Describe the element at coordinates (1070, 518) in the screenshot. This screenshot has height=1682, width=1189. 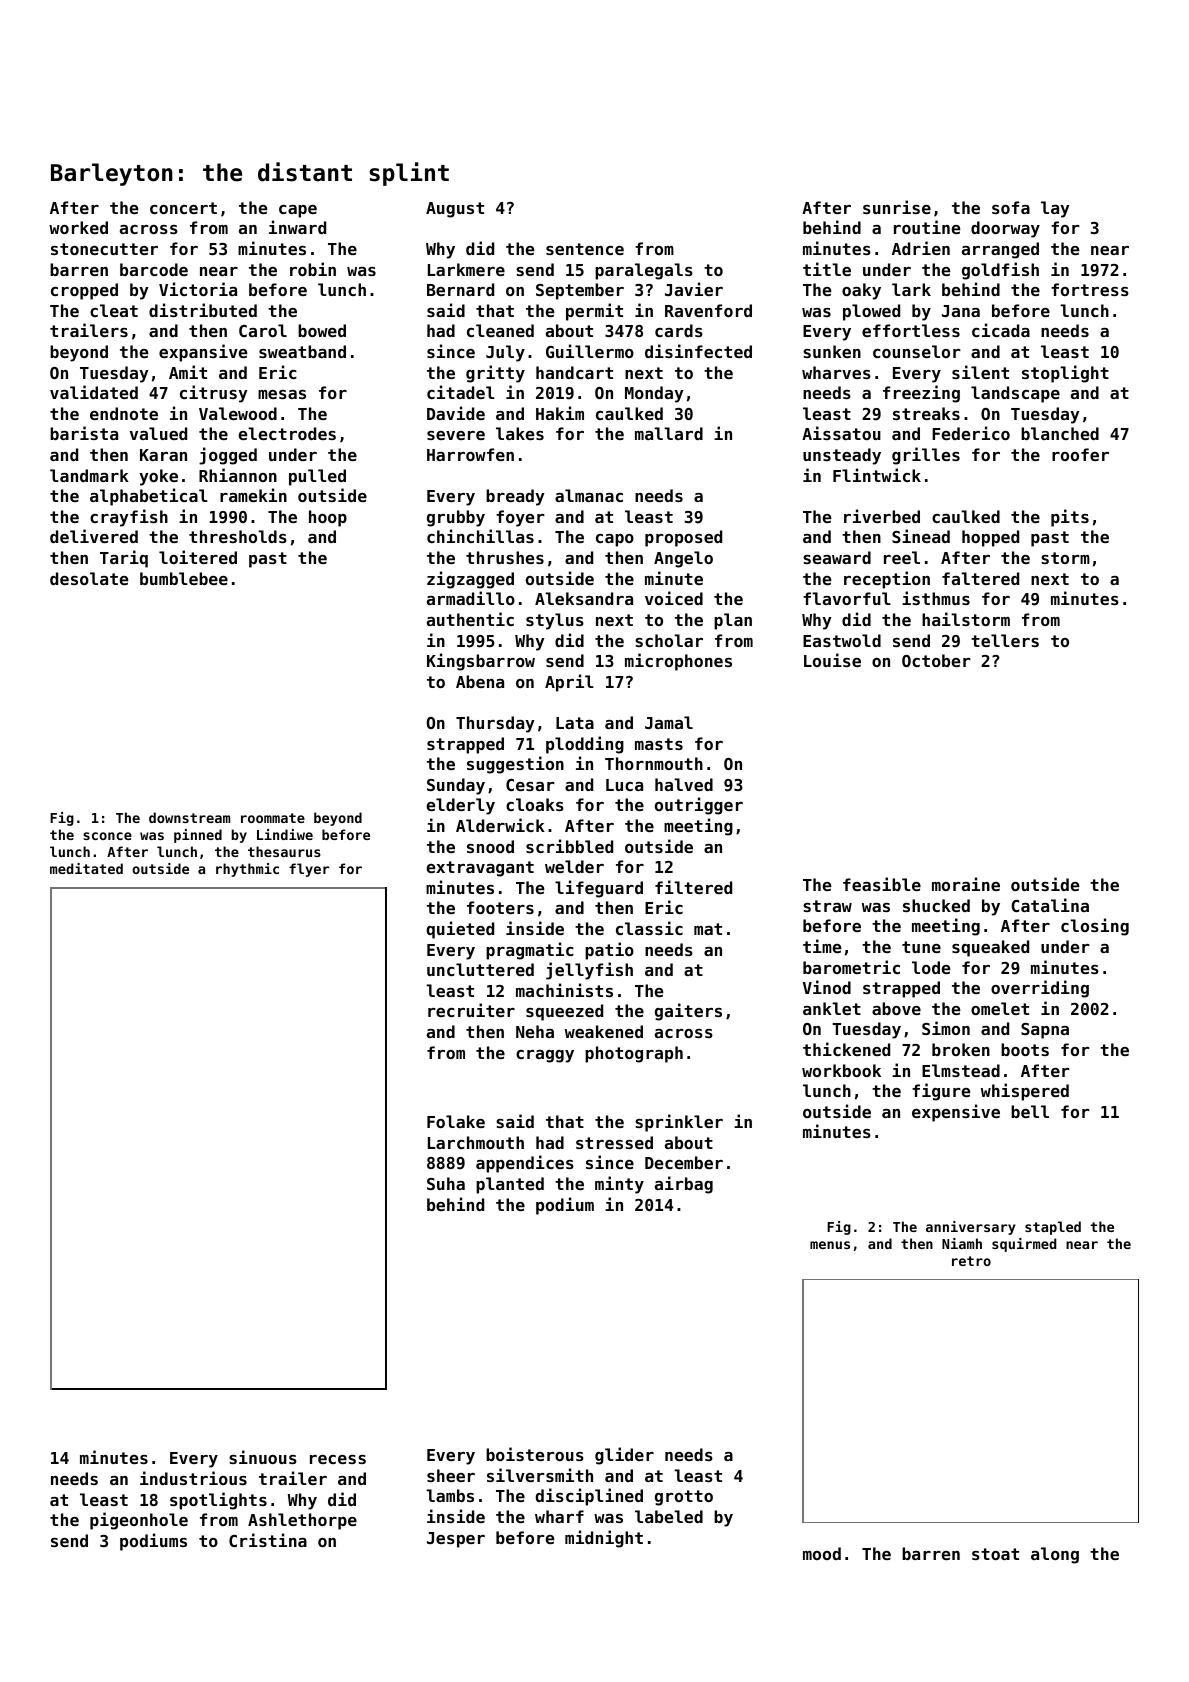
I see `pits` at that location.
